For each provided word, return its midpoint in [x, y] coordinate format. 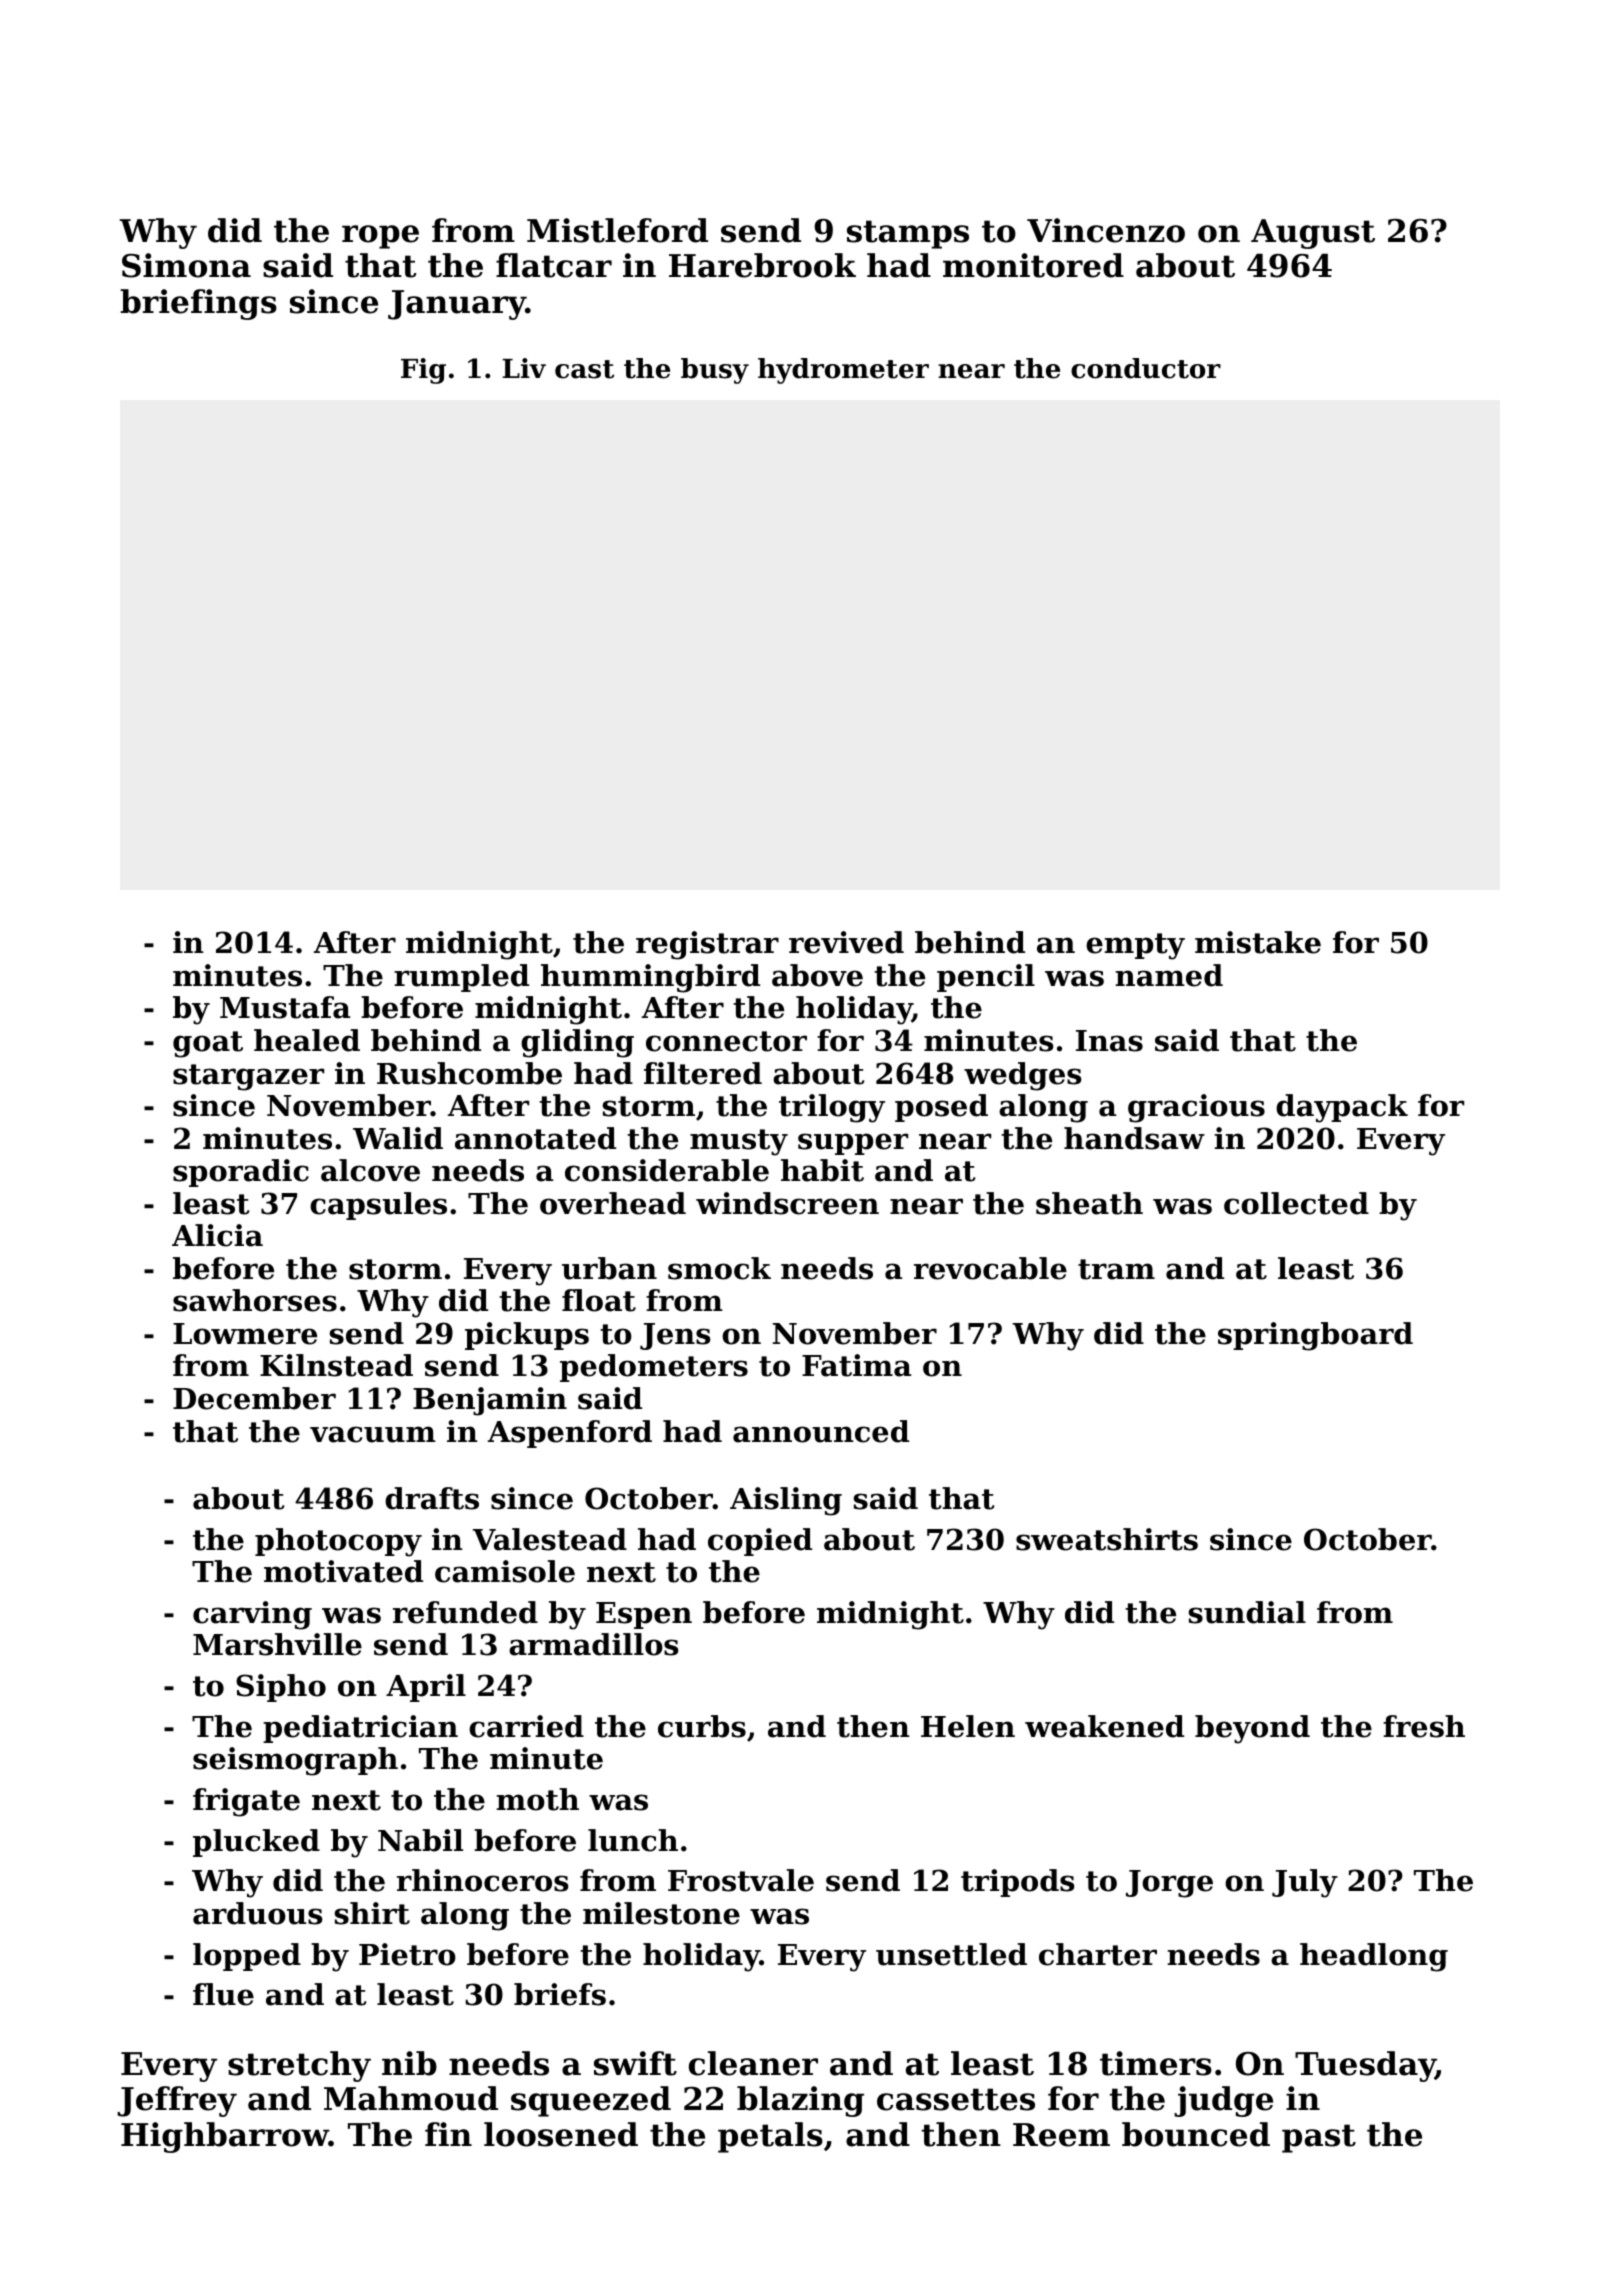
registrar [707, 945]
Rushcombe [469, 1073]
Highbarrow [225, 2137]
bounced [1196, 2134]
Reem [1061, 2135]
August [1313, 234]
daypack [1342, 1108]
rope [380, 237]
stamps [908, 234]
